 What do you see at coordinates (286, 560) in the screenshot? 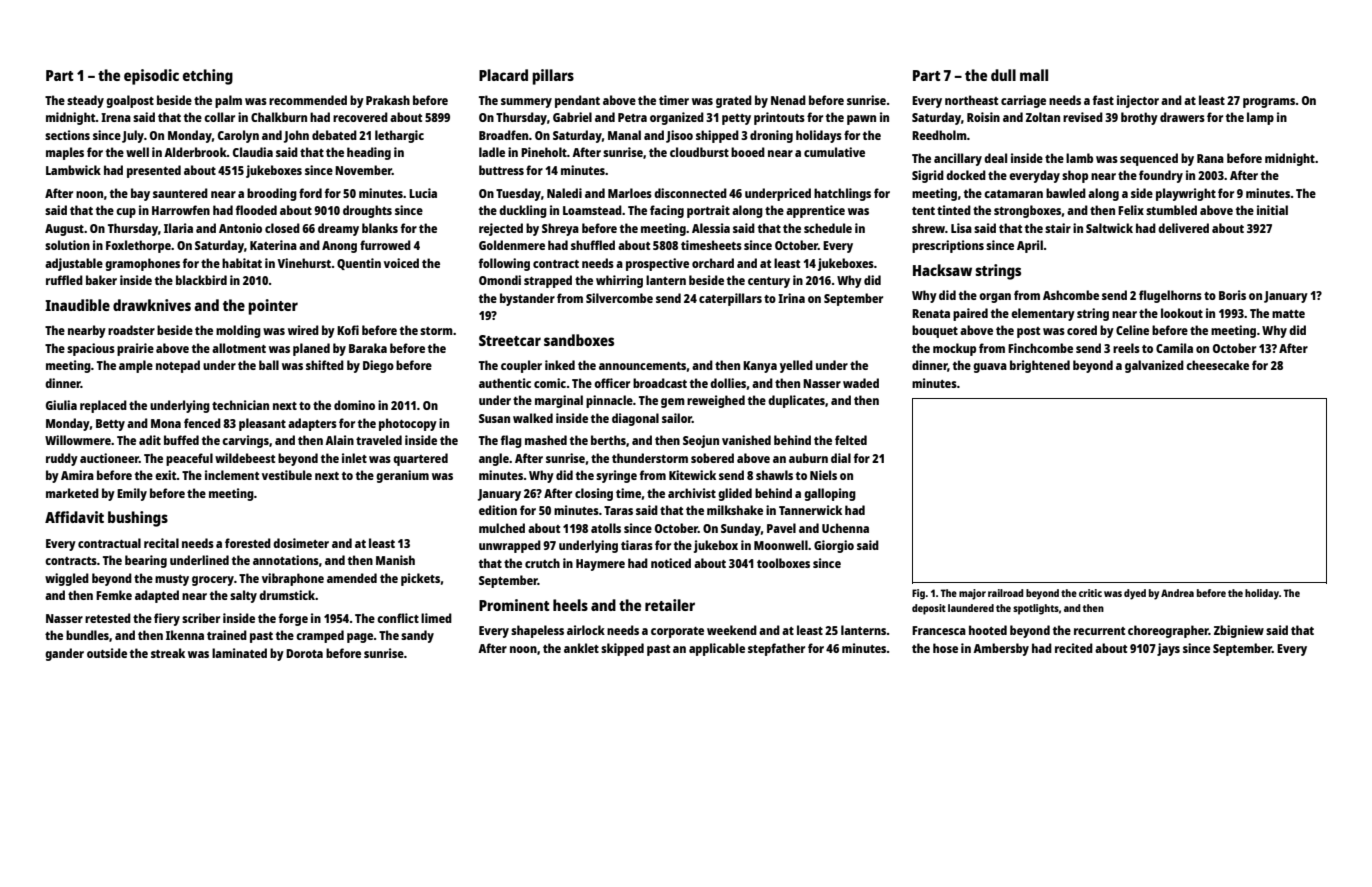
I see `annotations` at bounding box center [286, 560].
